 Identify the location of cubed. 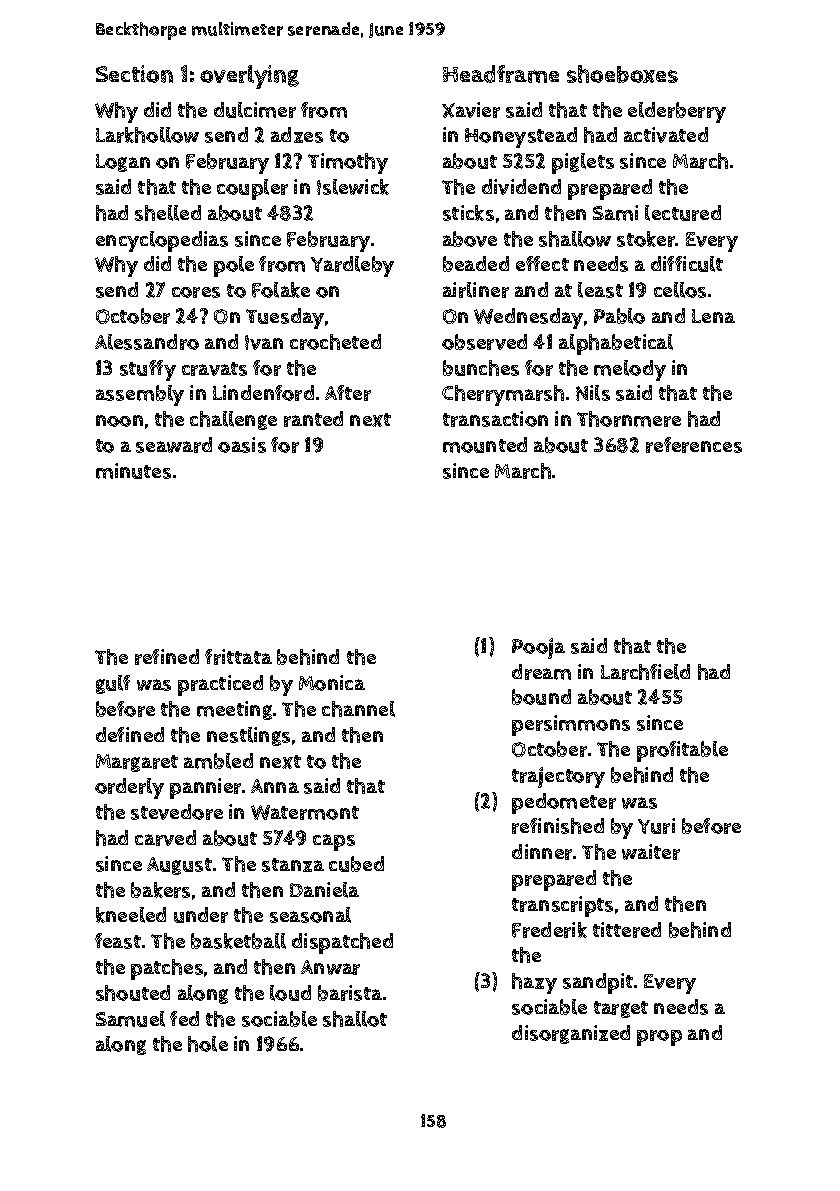
(356, 864).
